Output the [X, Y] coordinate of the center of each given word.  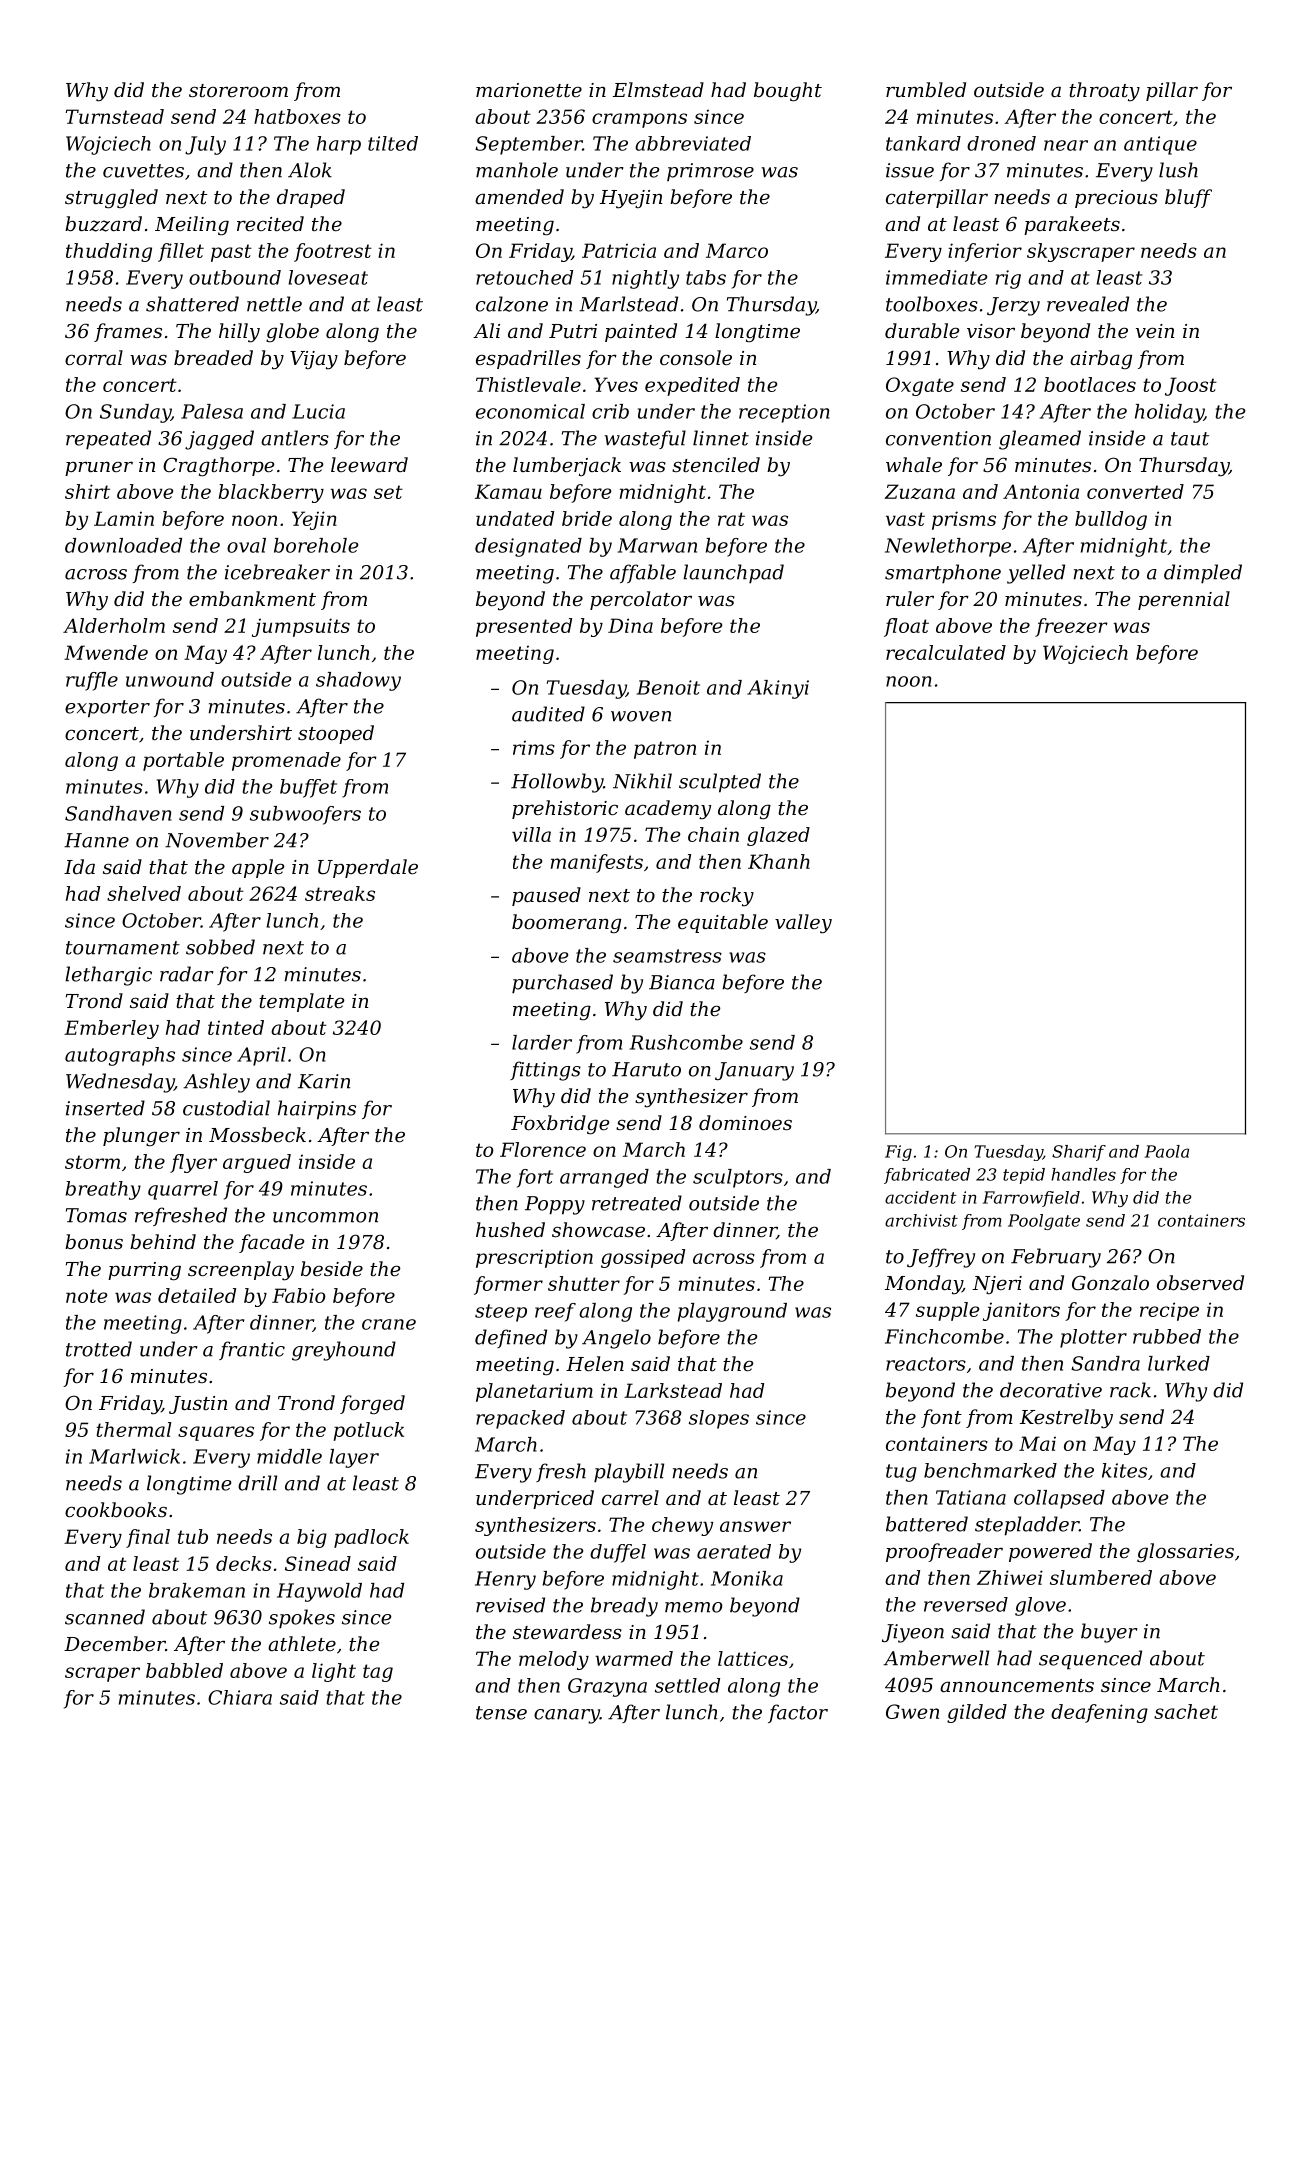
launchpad [733, 574]
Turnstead [115, 116]
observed [1200, 1282]
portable [183, 761]
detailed [197, 1295]
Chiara [240, 1697]
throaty [1104, 92]
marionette [529, 90]
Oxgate [920, 386]
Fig [898, 1153]
